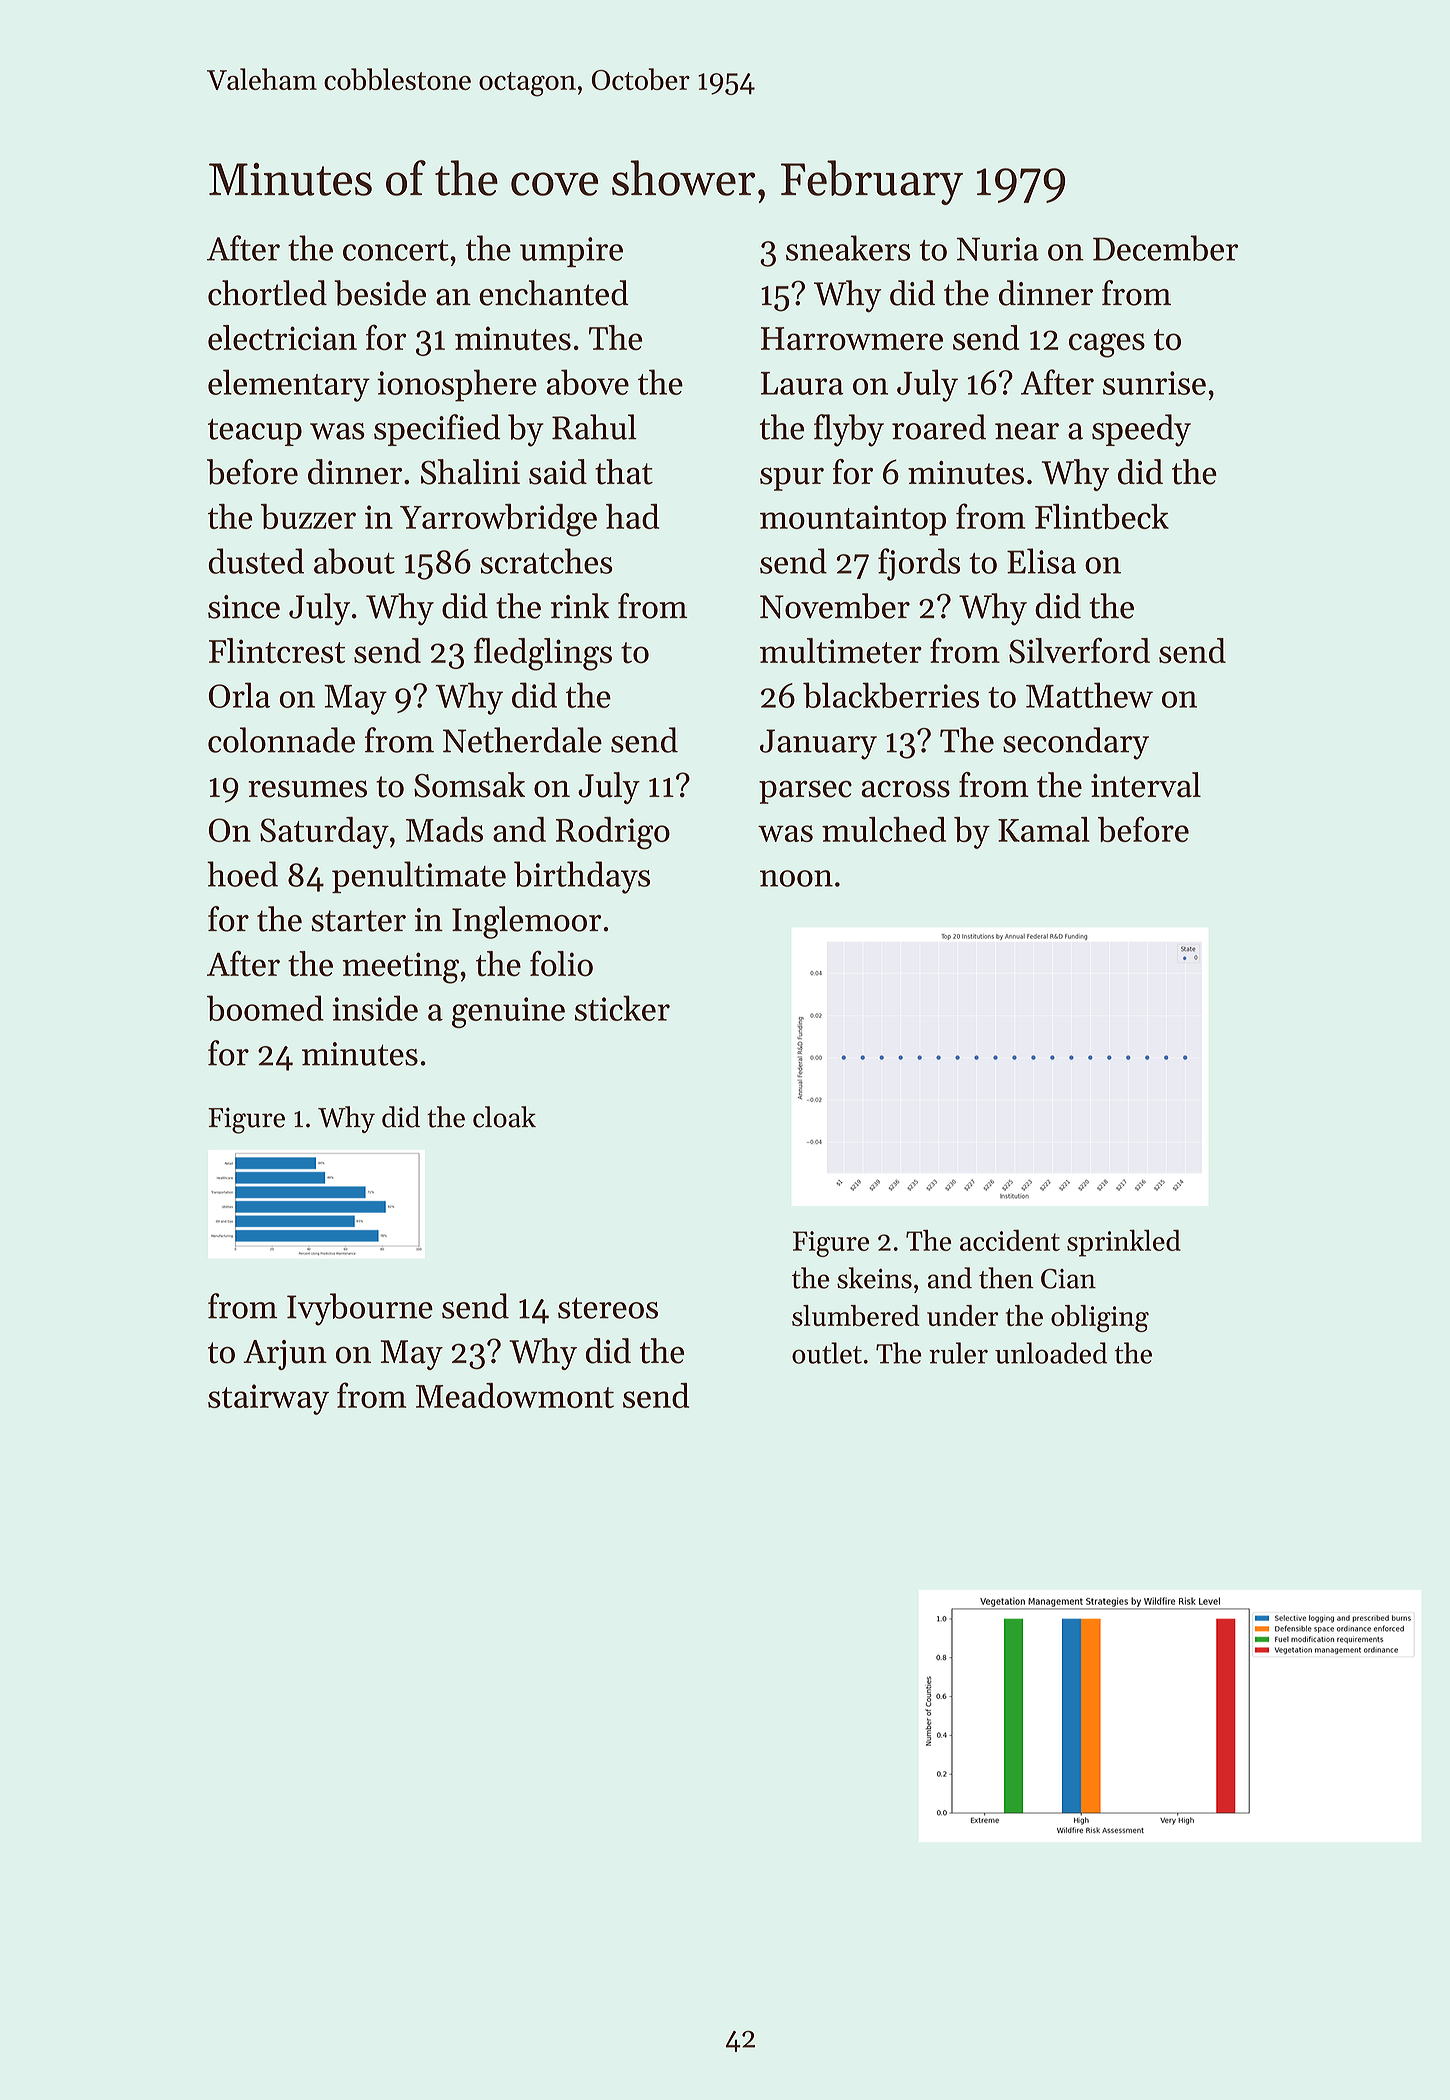 This image has height=2100, width=1450. What do you see at coordinates (571, 252) in the image?
I see `umpire` at bounding box center [571, 252].
